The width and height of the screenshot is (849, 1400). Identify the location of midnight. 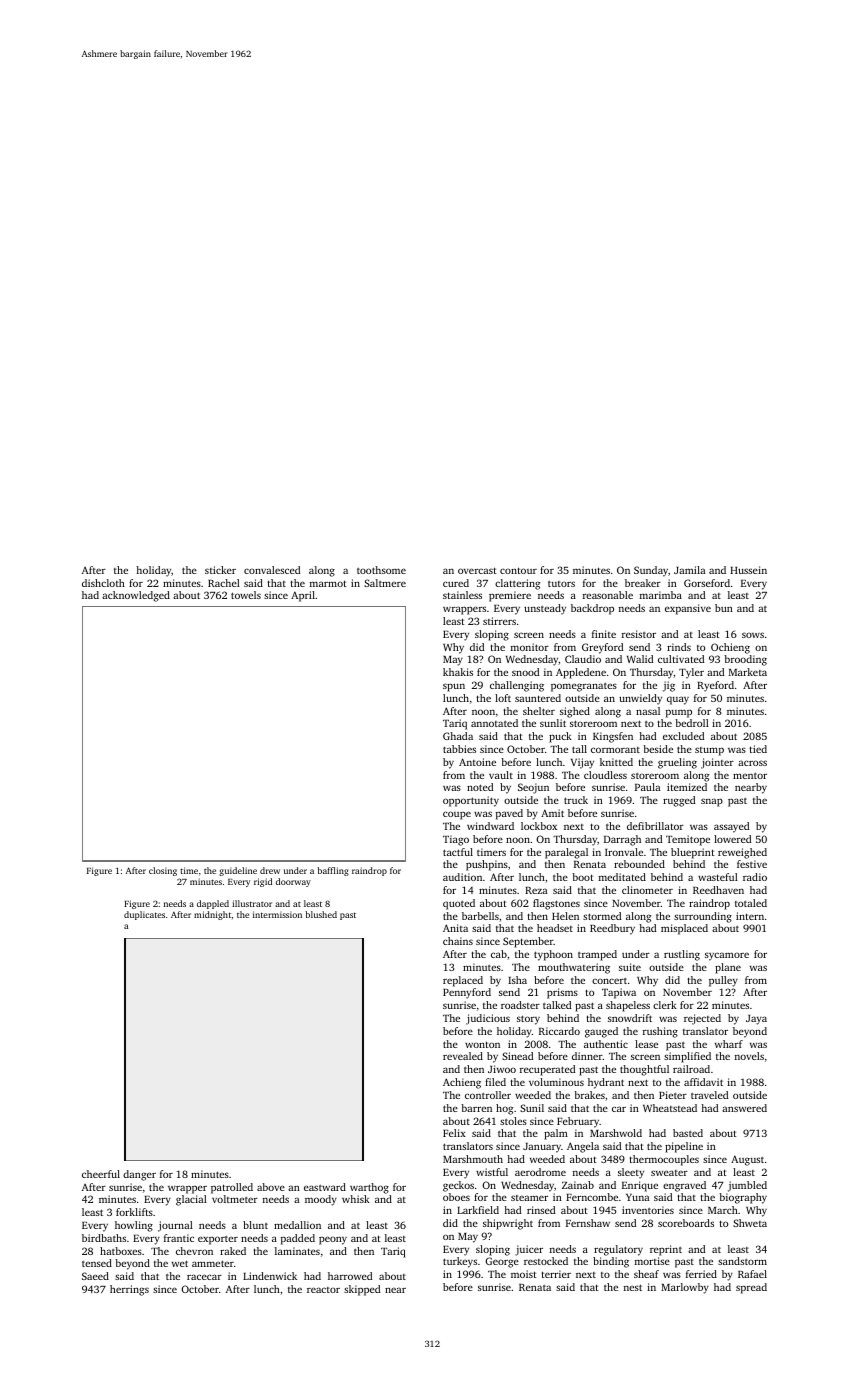
(212, 915).
